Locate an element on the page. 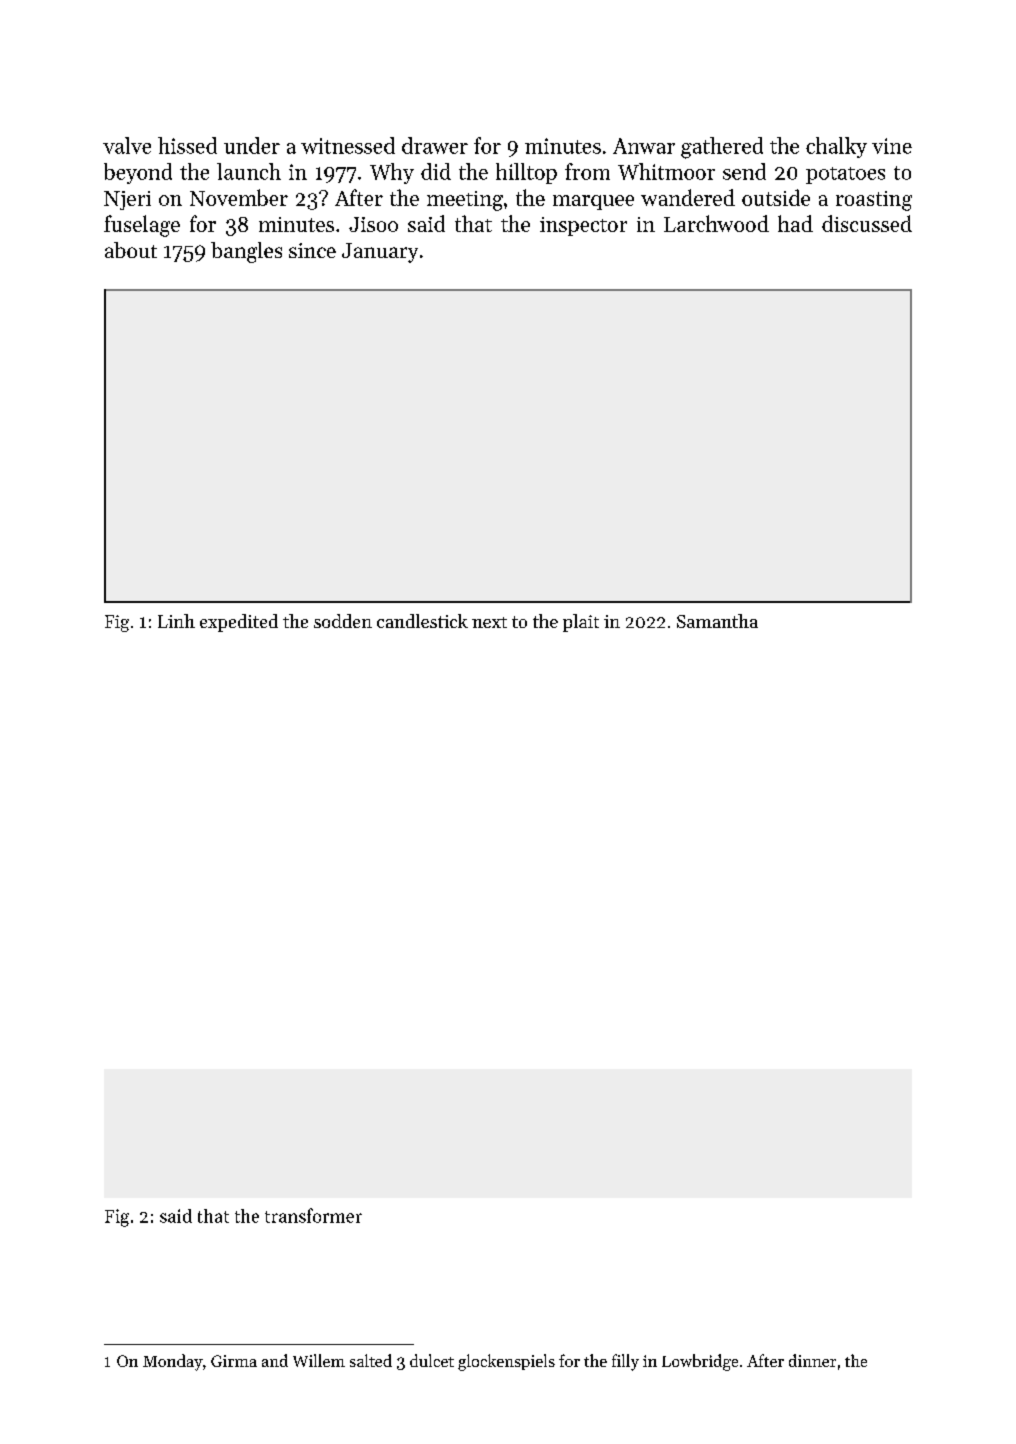 This document has height=1444, width=1016. Willem is located at coordinates (319, 1360).
